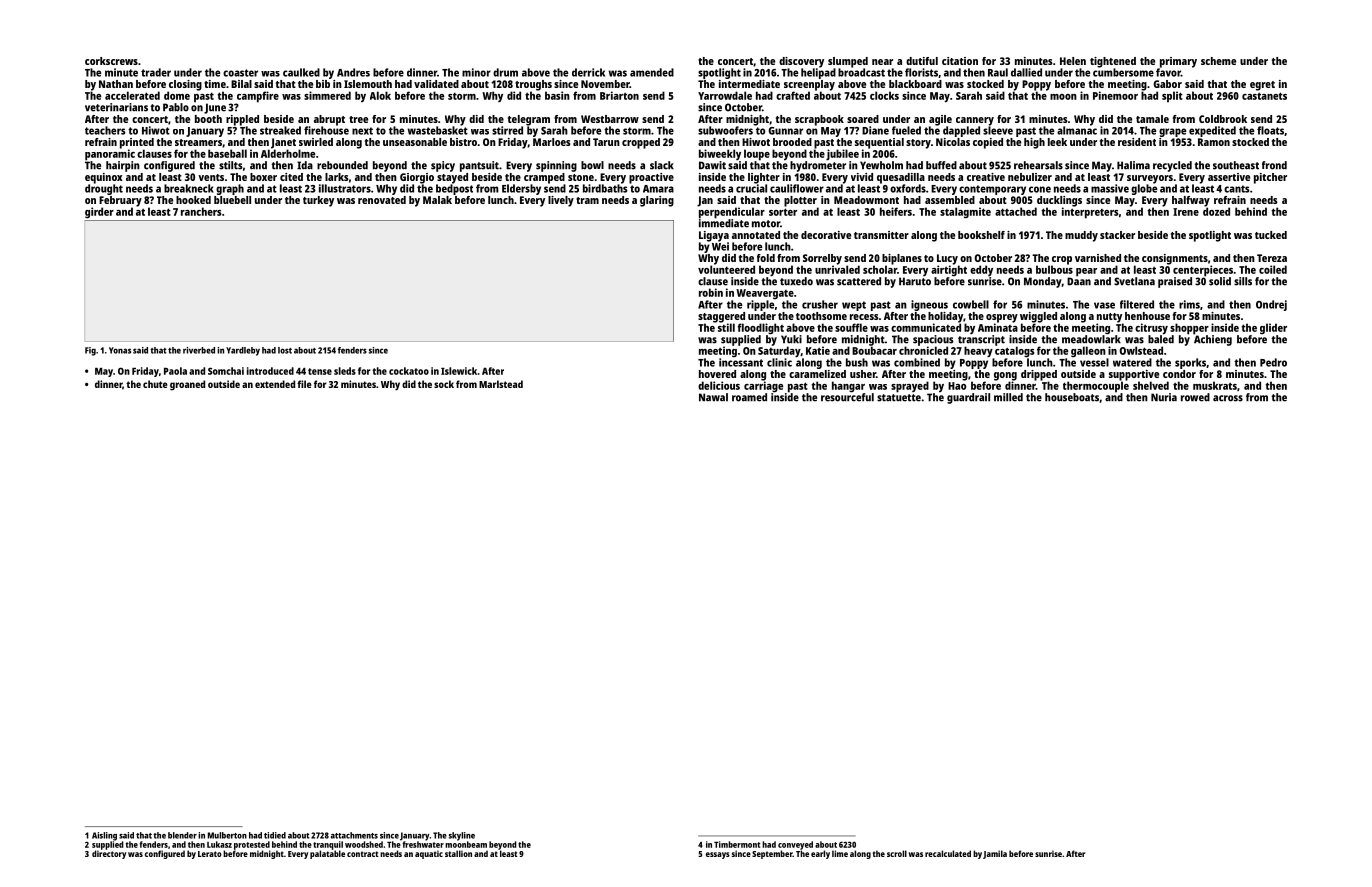  Describe the element at coordinates (995, 854) in the page. I see `Jamila` at that location.
